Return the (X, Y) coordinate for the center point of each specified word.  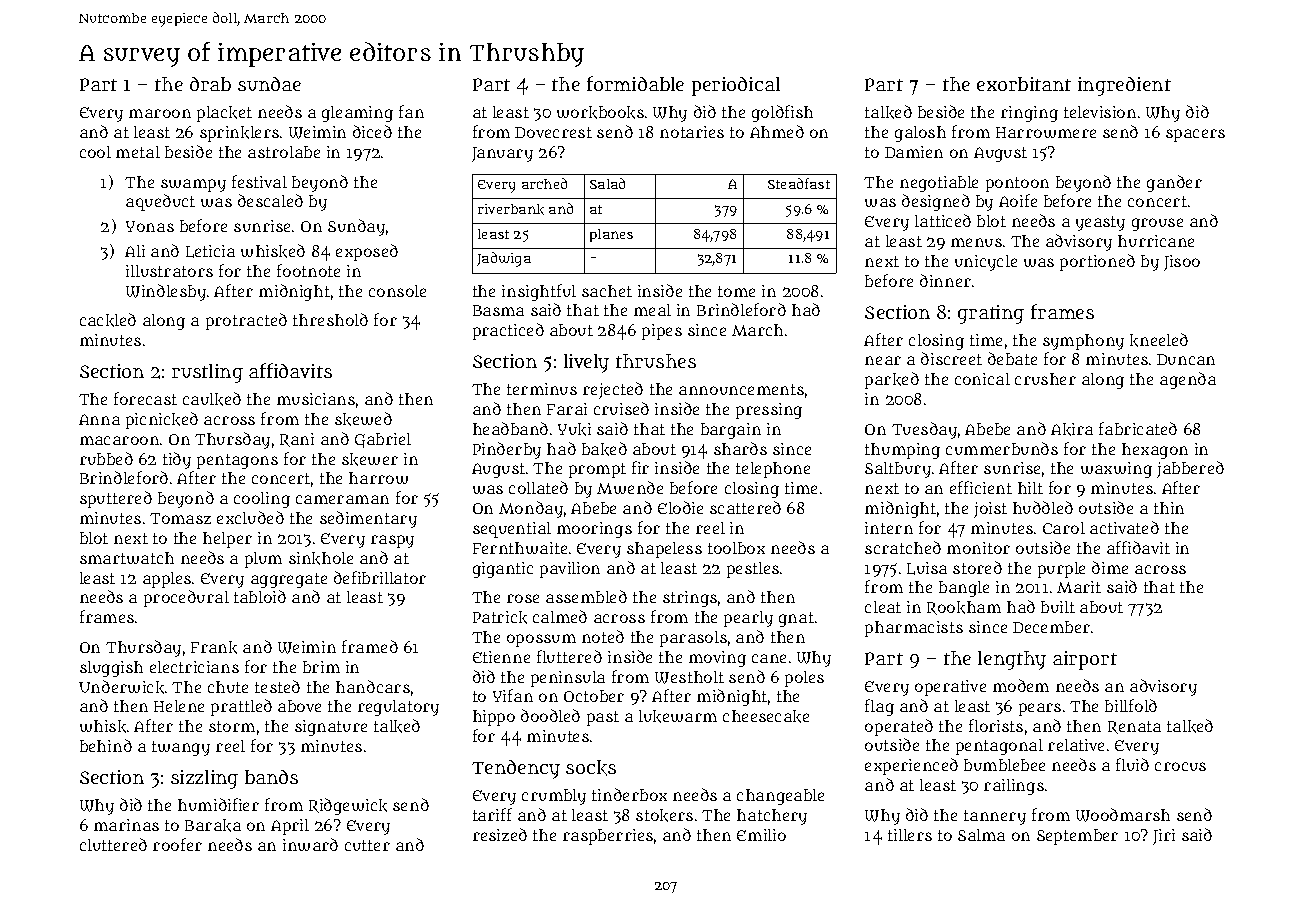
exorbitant (1024, 84)
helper (227, 540)
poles (804, 679)
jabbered (1190, 469)
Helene (179, 706)
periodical (736, 86)
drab (210, 84)
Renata (1134, 727)
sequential (512, 530)
